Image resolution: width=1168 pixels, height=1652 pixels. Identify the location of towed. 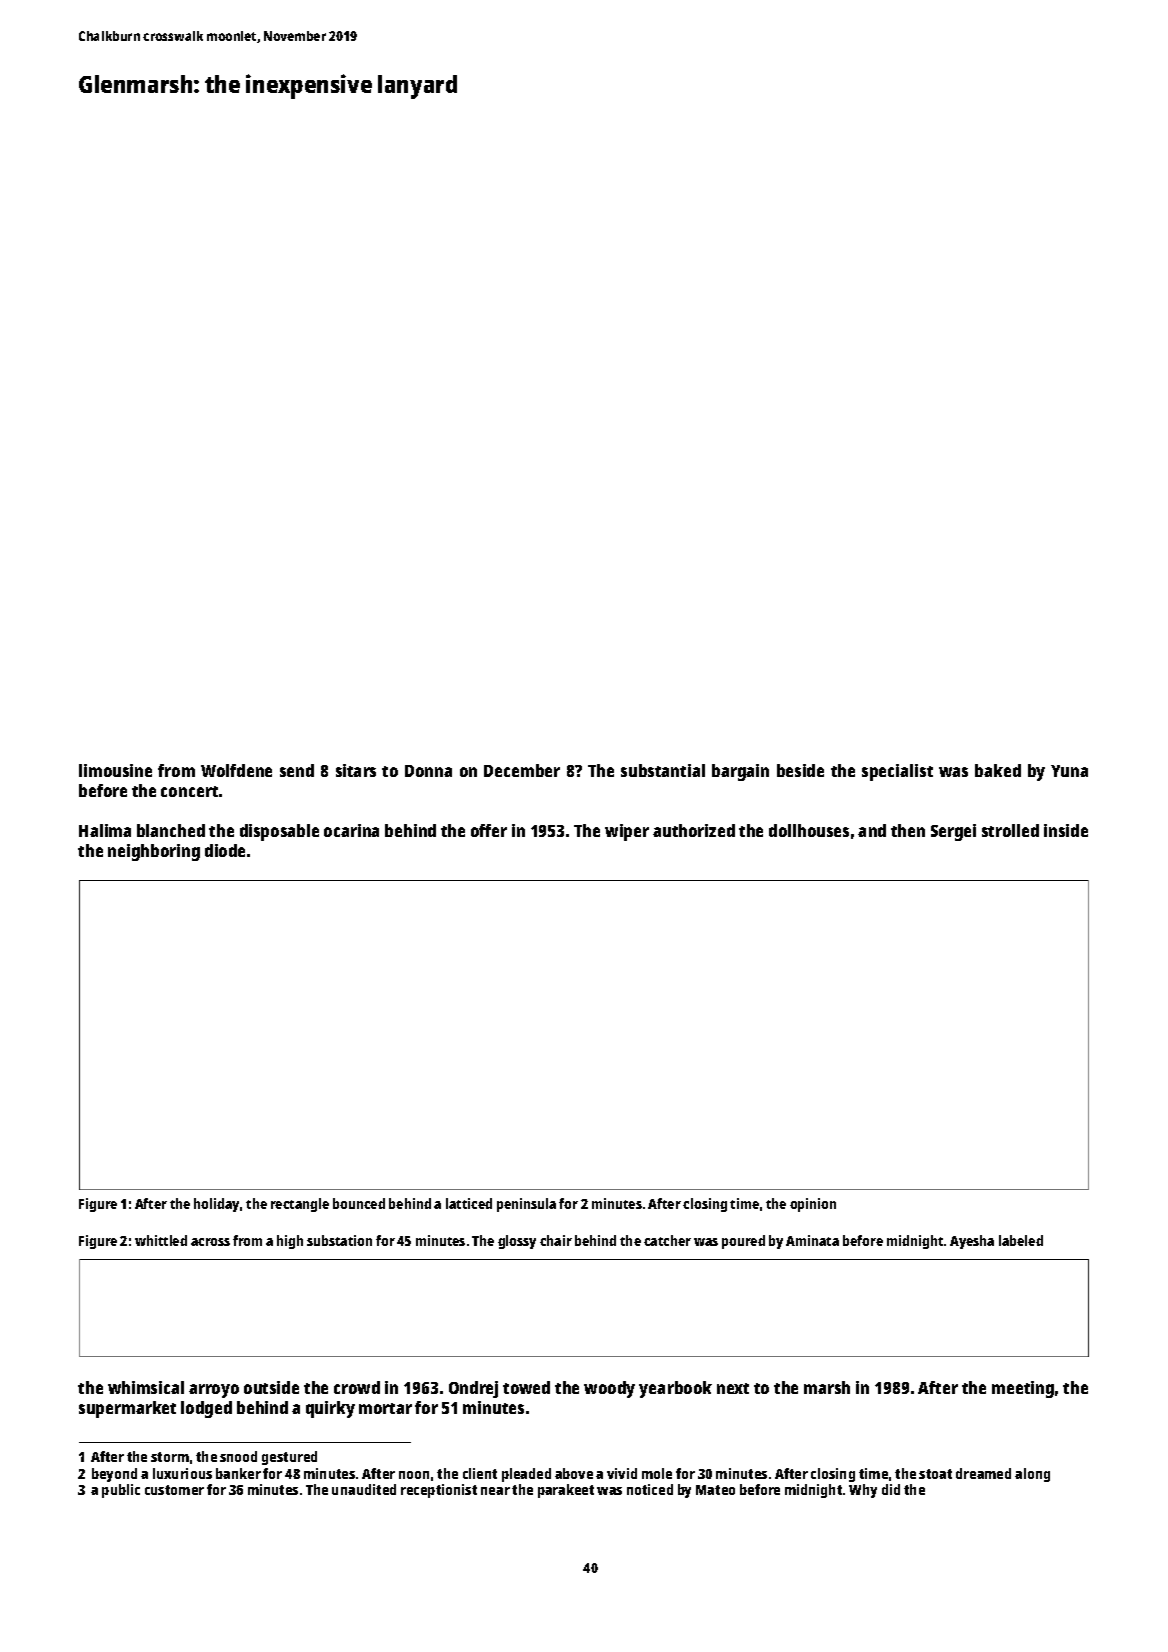
(526, 1387).
